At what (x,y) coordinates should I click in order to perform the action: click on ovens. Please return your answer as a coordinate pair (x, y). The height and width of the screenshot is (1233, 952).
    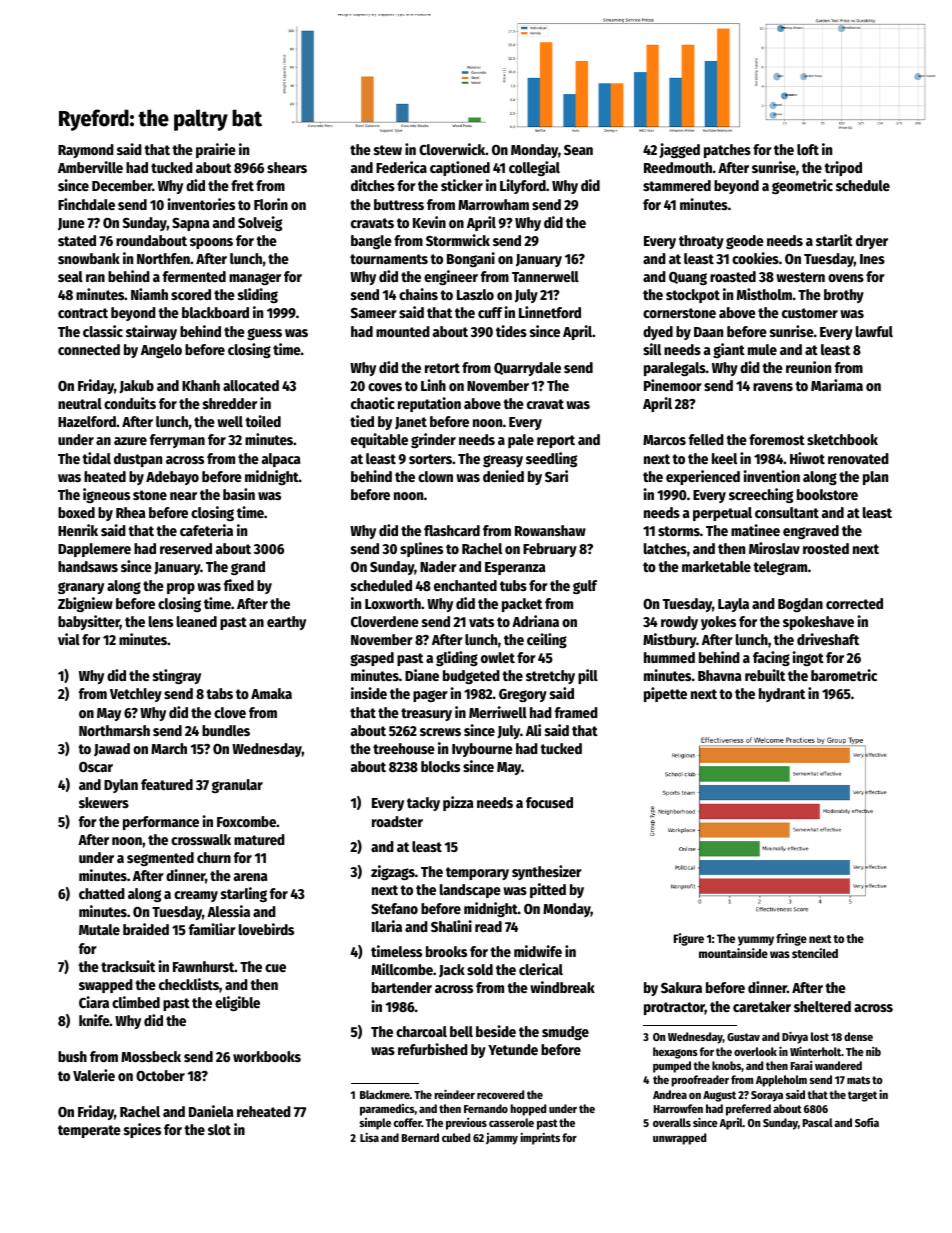
    Looking at the image, I should click on (846, 278).
